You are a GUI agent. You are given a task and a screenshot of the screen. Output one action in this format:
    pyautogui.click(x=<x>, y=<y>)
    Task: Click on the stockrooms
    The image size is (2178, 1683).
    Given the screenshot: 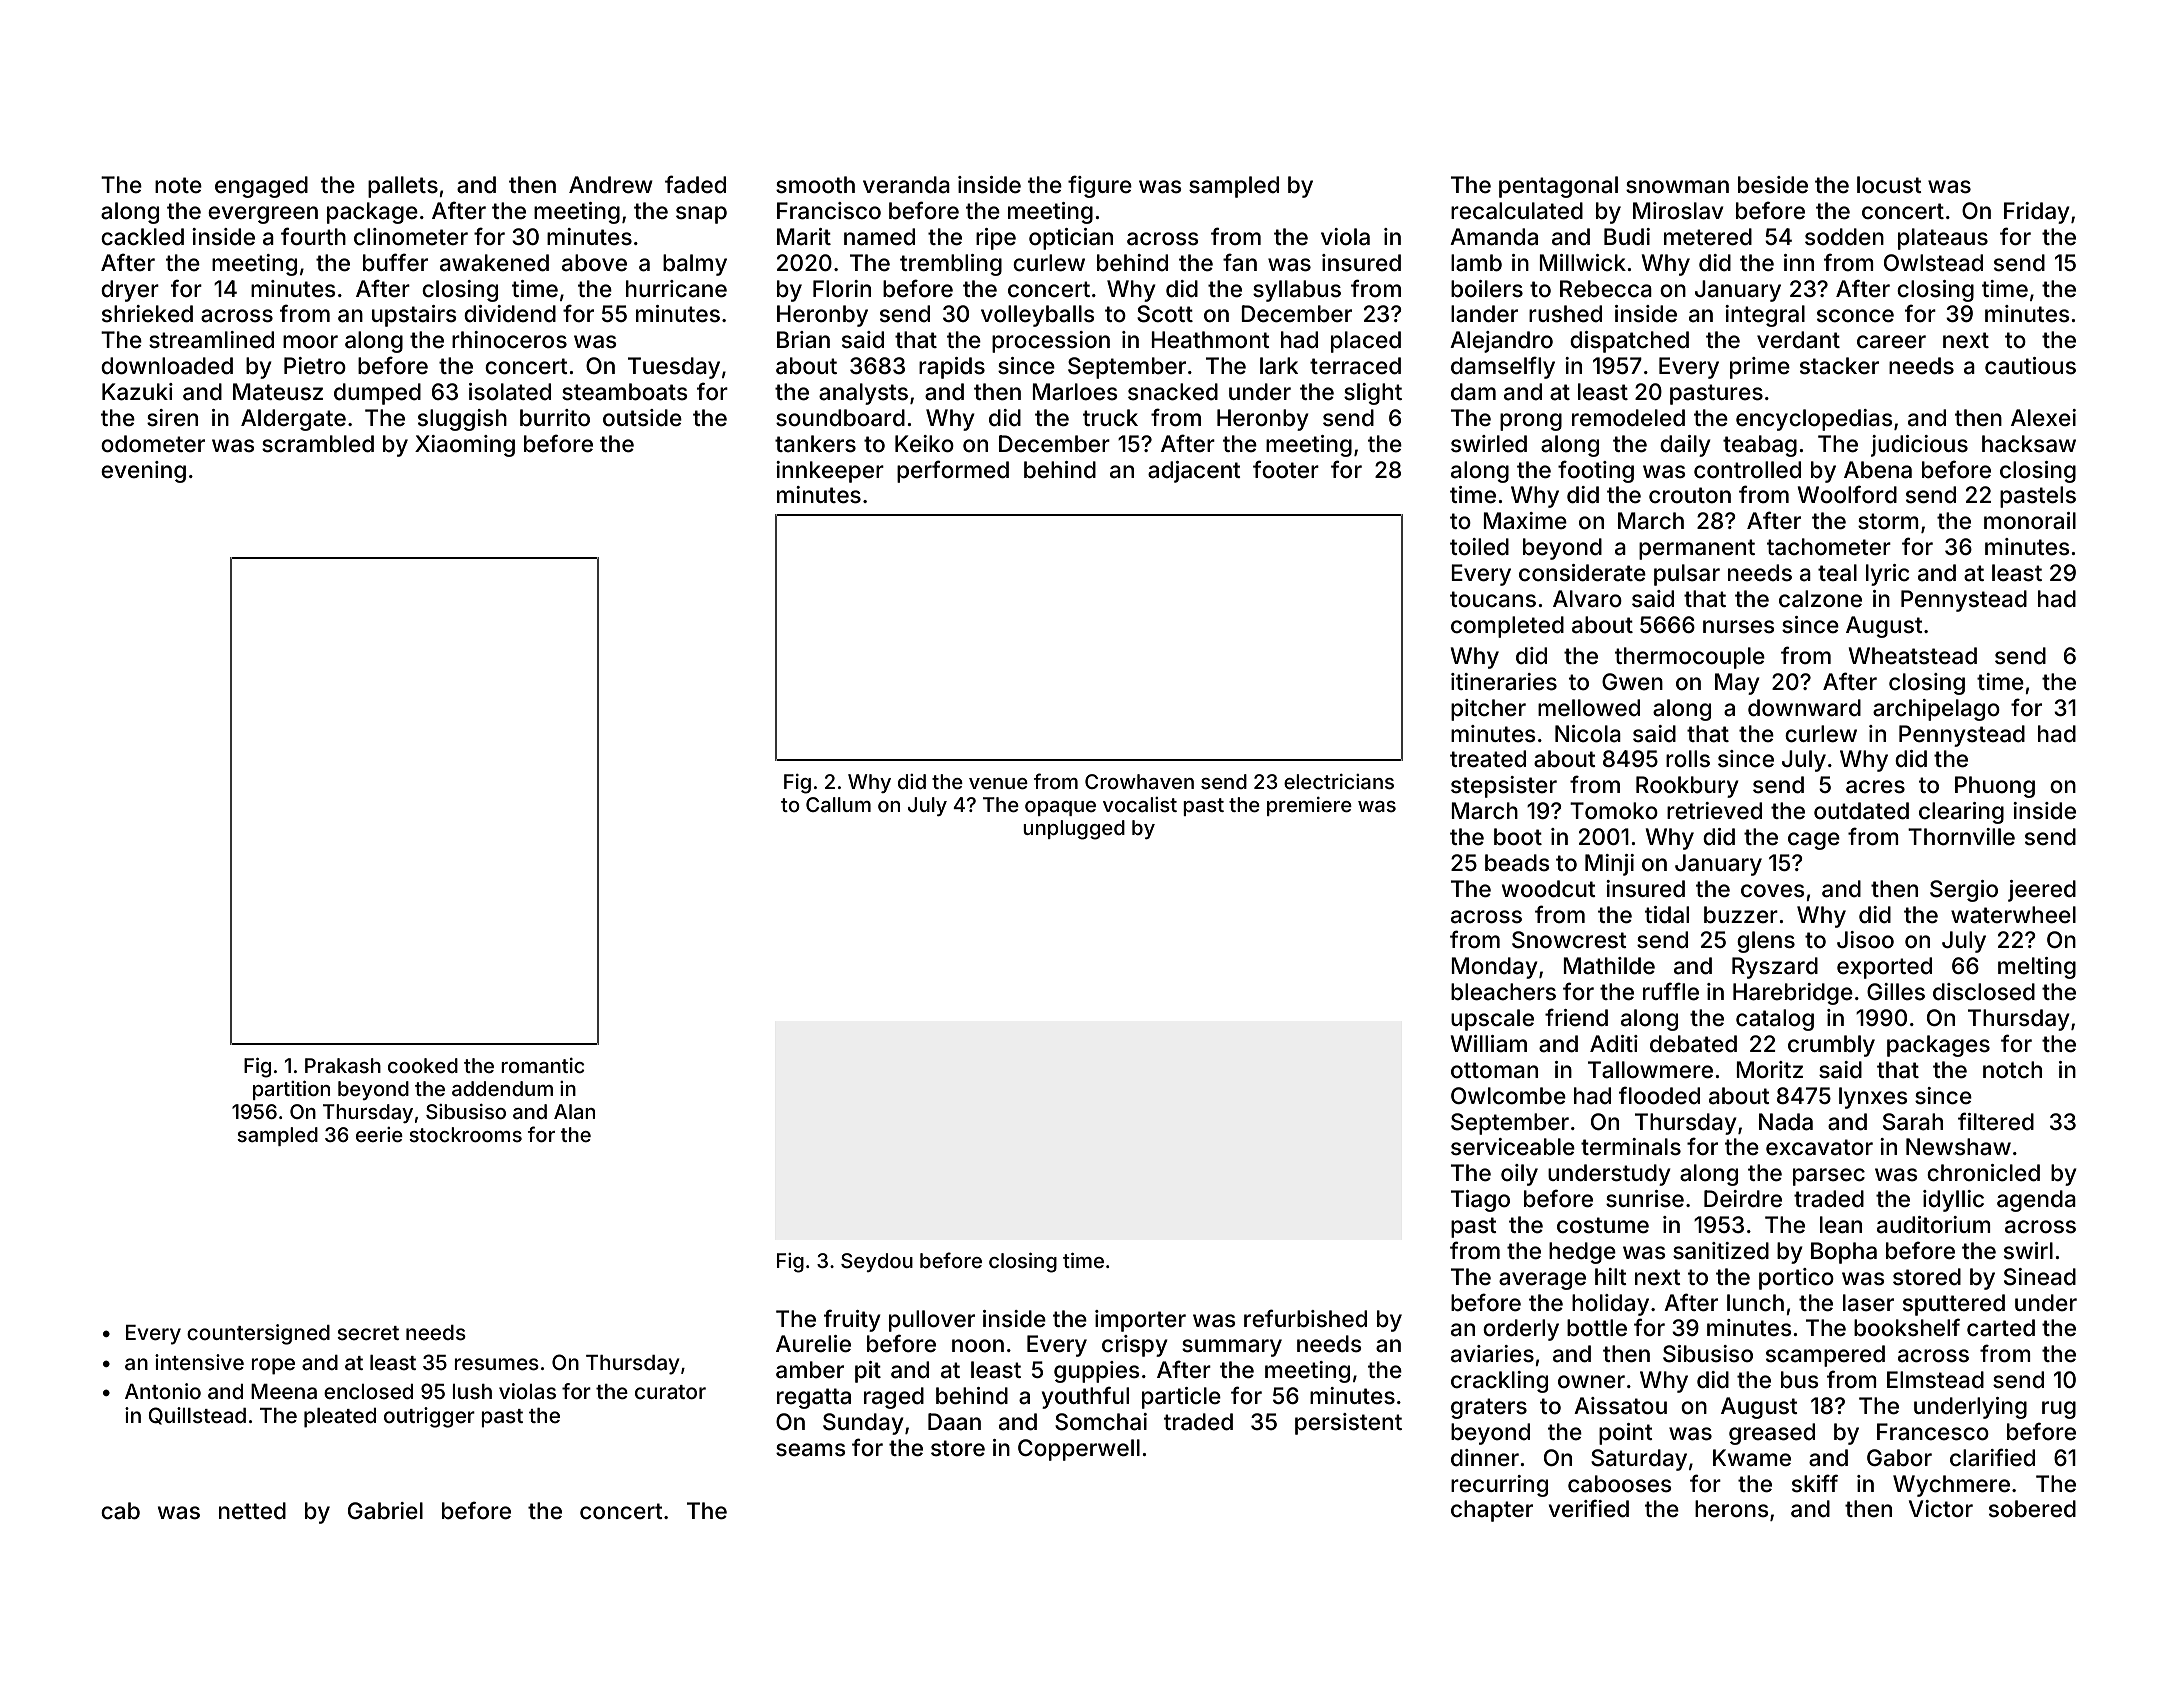 What is the action you would take?
    pyautogui.click(x=465, y=1134)
